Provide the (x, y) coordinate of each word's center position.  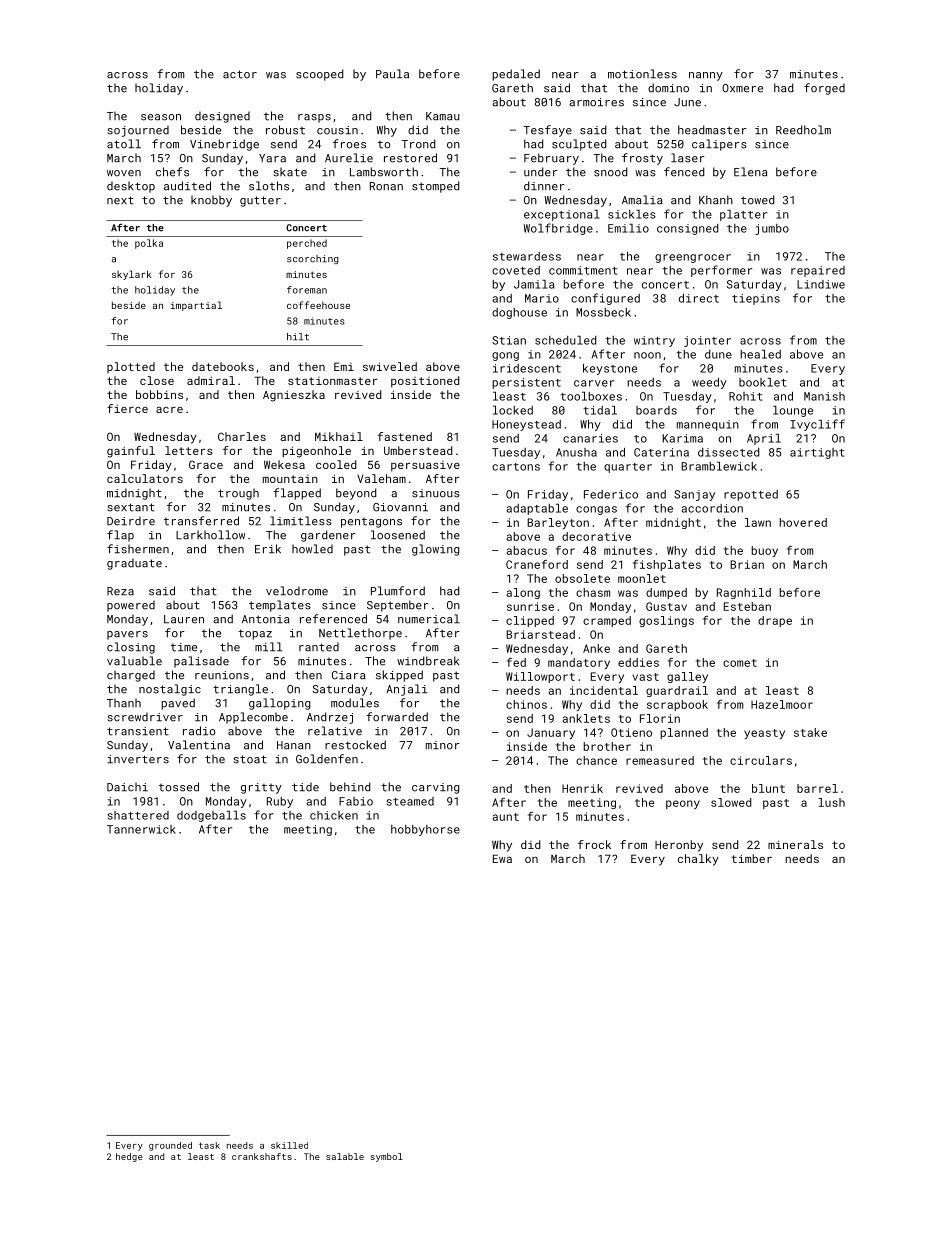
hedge (129, 1157)
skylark (132, 275)
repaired (818, 271)
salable (345, 1156)
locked (513, 410)
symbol (387, 1157)
